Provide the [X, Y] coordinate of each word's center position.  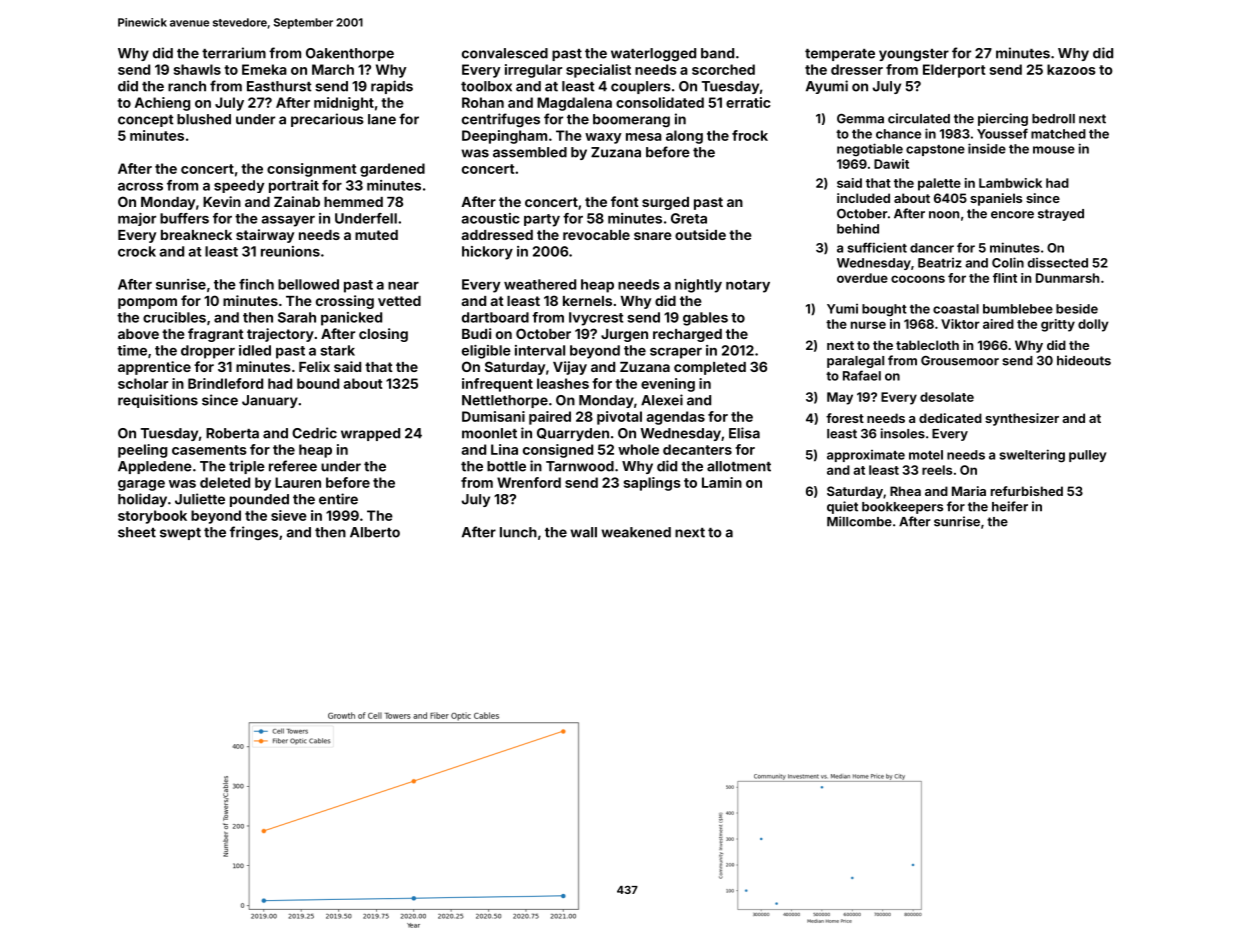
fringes [254, 533]
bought [884, 310]
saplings [652, 484]
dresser [857, 69]
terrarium [234, 53]
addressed [497, 235]
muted [376, 235]
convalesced [505, 53]
